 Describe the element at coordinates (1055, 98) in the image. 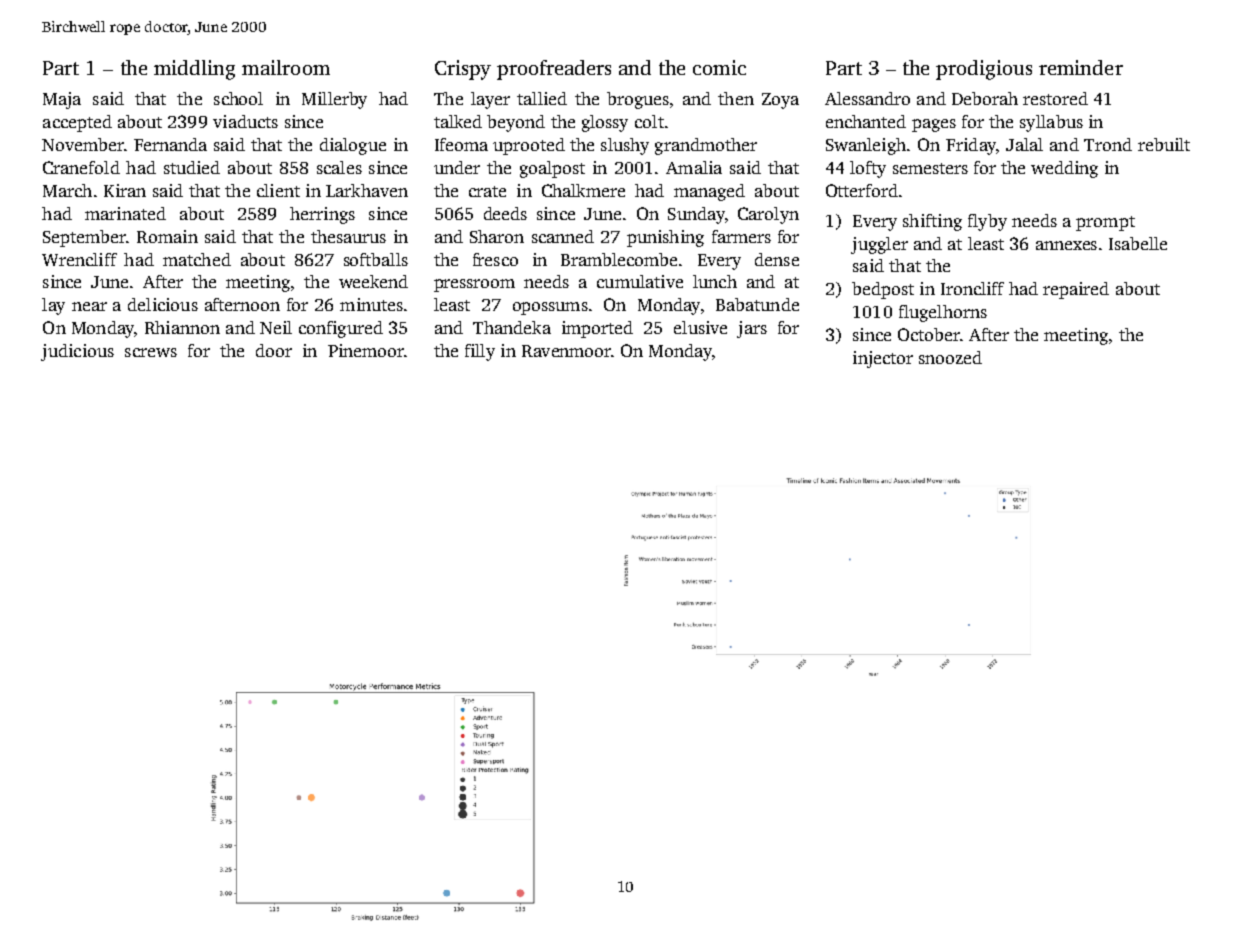

I see `restored` at that location.
